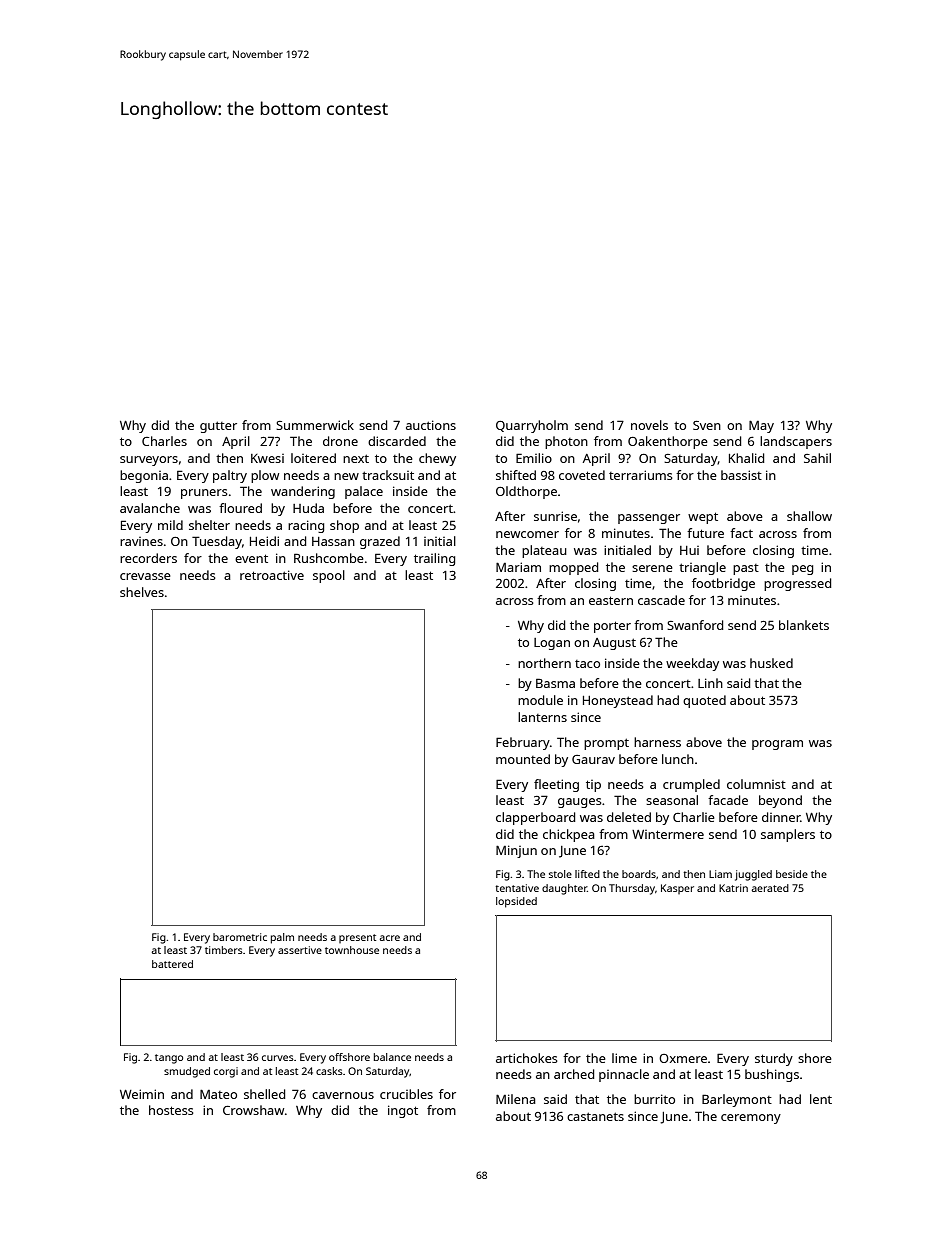 Image resolution: width=952 pixels, height=1233 pixels. What do you see at coordinates (532, 426) in the screenshot?
I see `Quarryholm` at bounding box center [532, 426].
